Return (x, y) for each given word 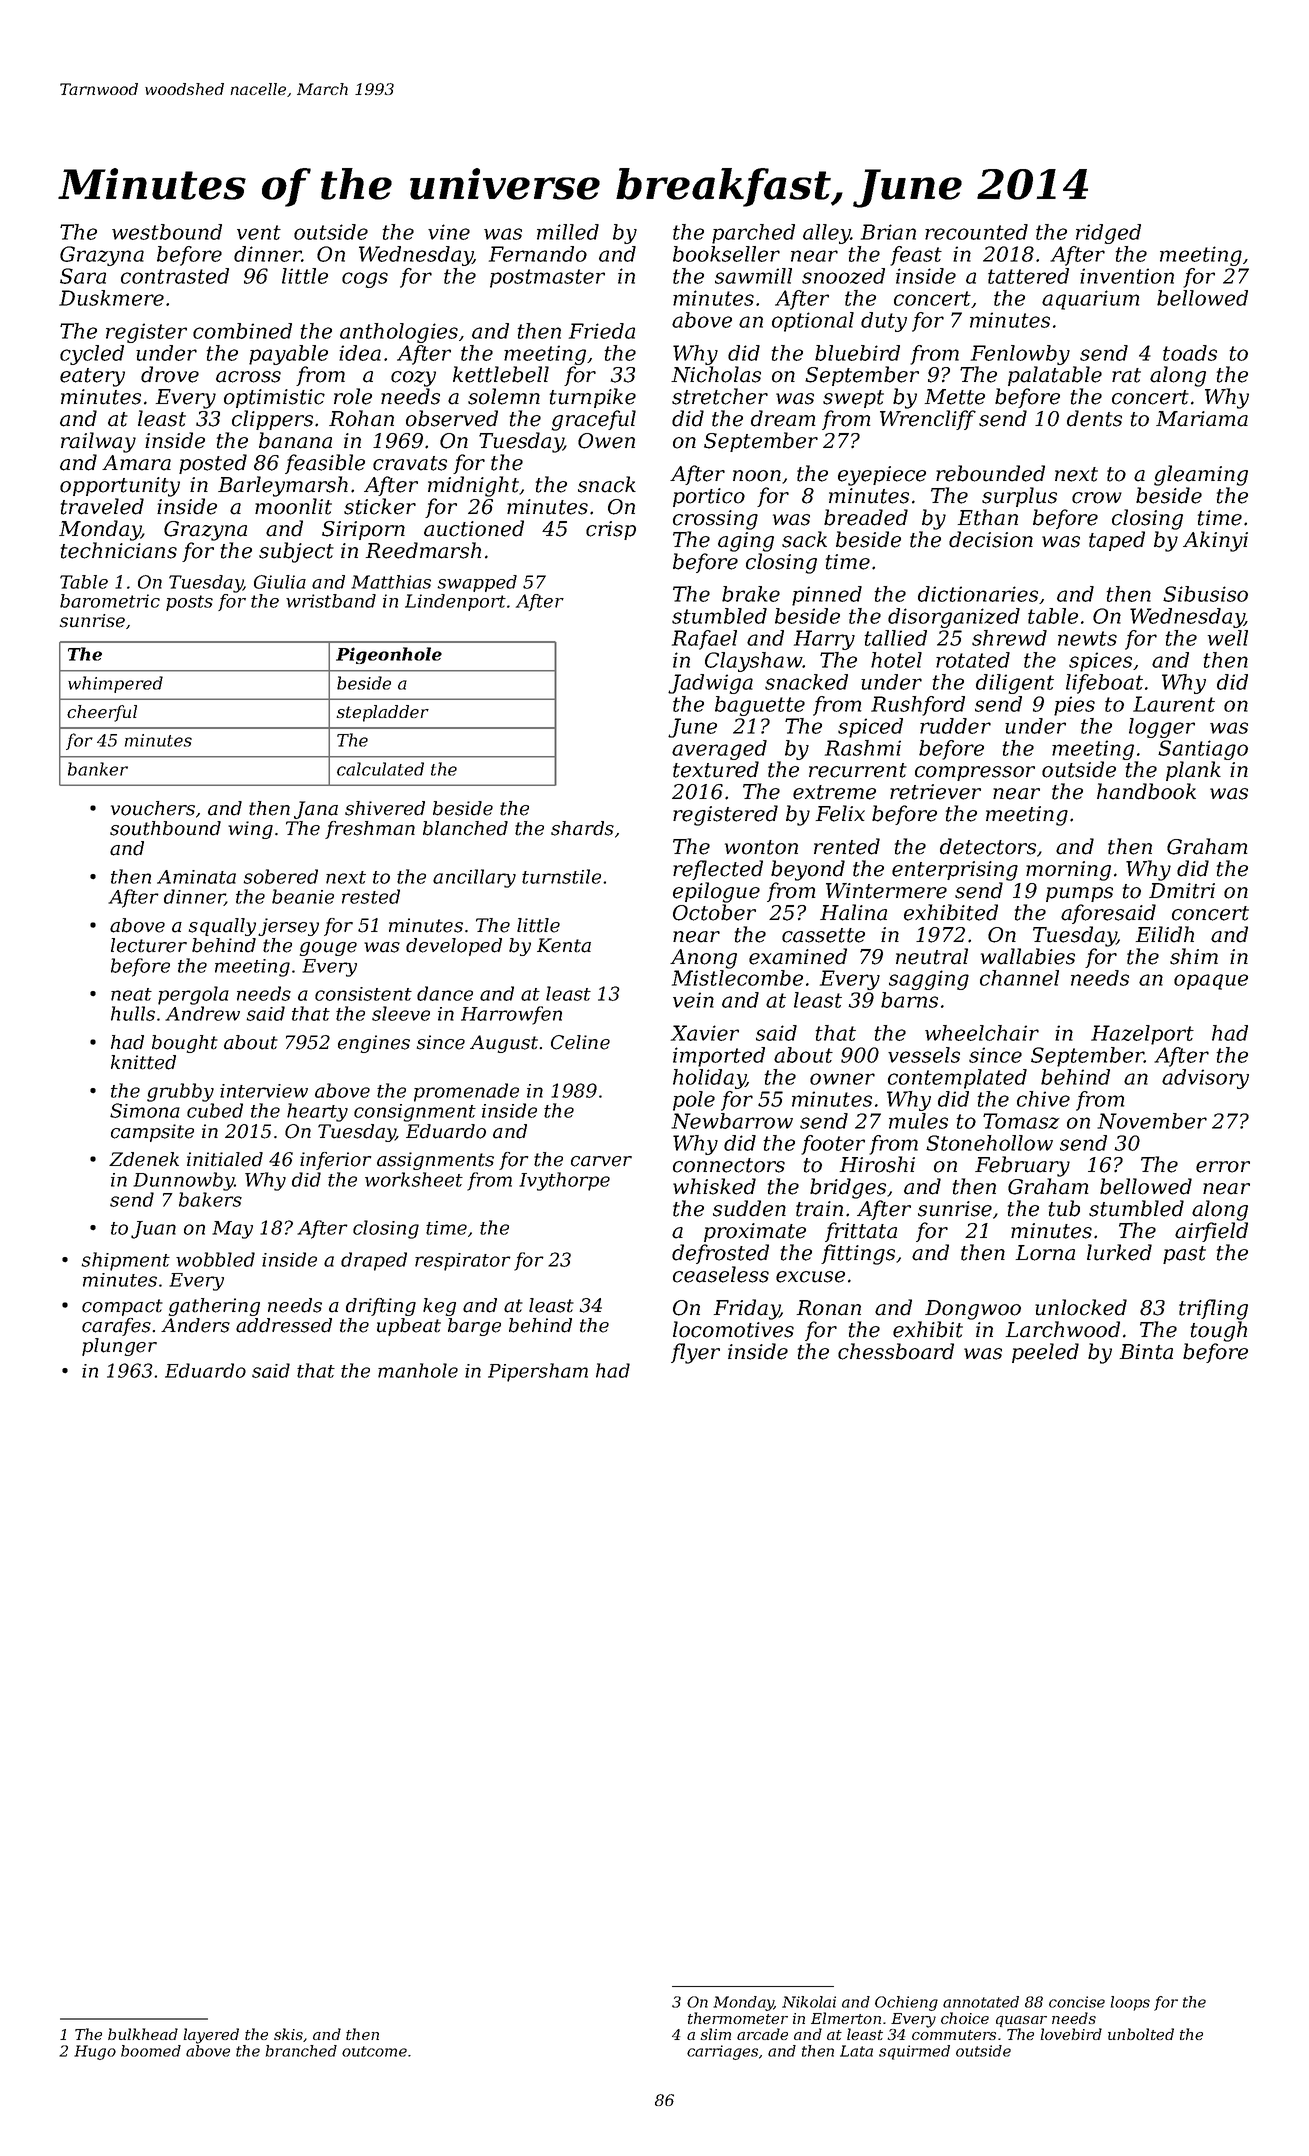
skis (288, 2034)
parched (753, 234)
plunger (119, 1347)
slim (716, 2034)
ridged (1108, 234)
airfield (1211, 1232)
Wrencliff (928, 420)
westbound (167, 232)
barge (474, 1327)
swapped (477, 583)
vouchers (153, 808)
